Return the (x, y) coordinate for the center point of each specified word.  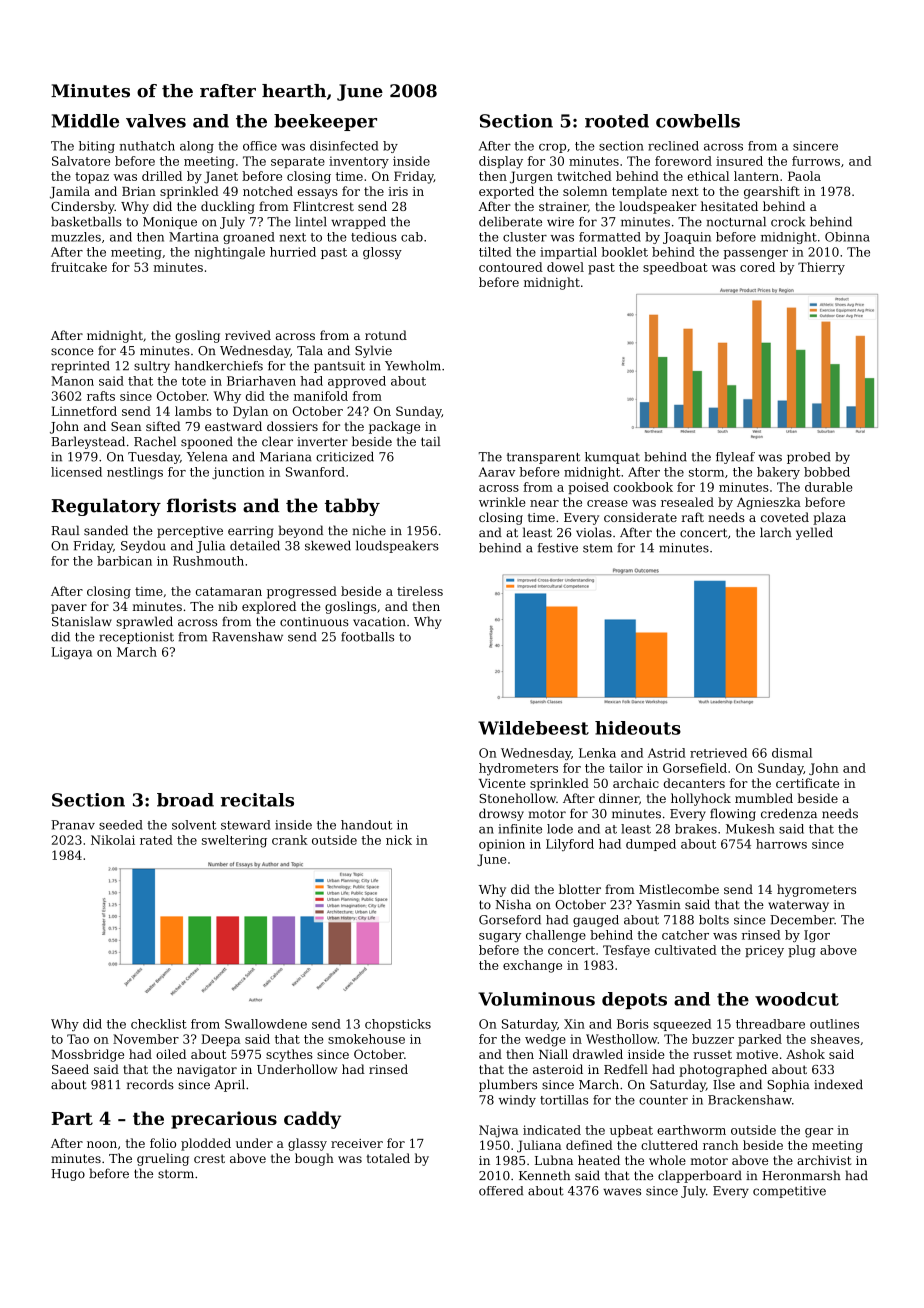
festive (558, 548)
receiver (357, 1143)
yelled (814, 533)
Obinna (847, 237)
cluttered (669, 1145)
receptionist (136, 638)
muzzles (76, 237)
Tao (78, 1039)
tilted (495, 252)
